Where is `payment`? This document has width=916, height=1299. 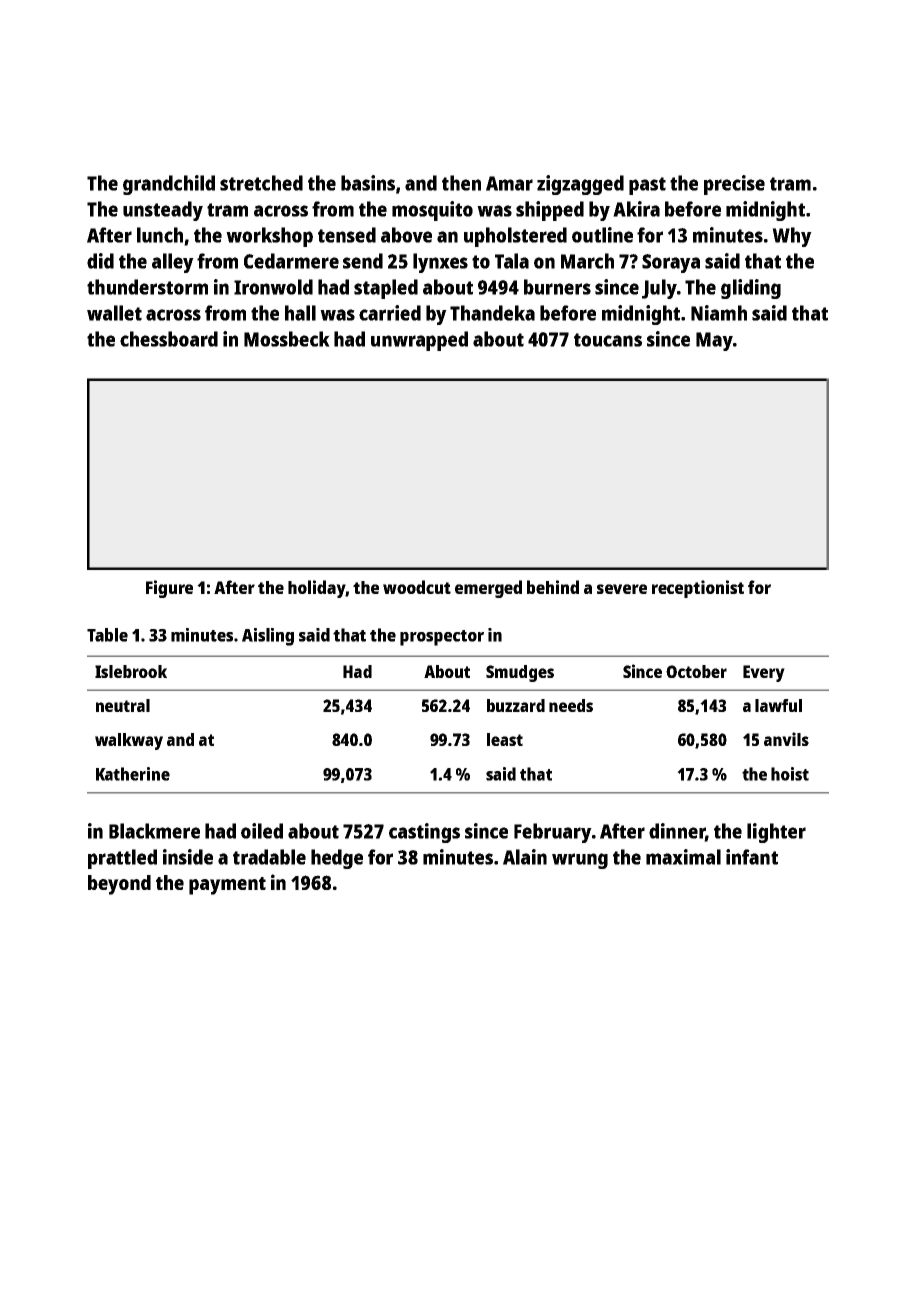 payment is located at coordinates (227, 886).
